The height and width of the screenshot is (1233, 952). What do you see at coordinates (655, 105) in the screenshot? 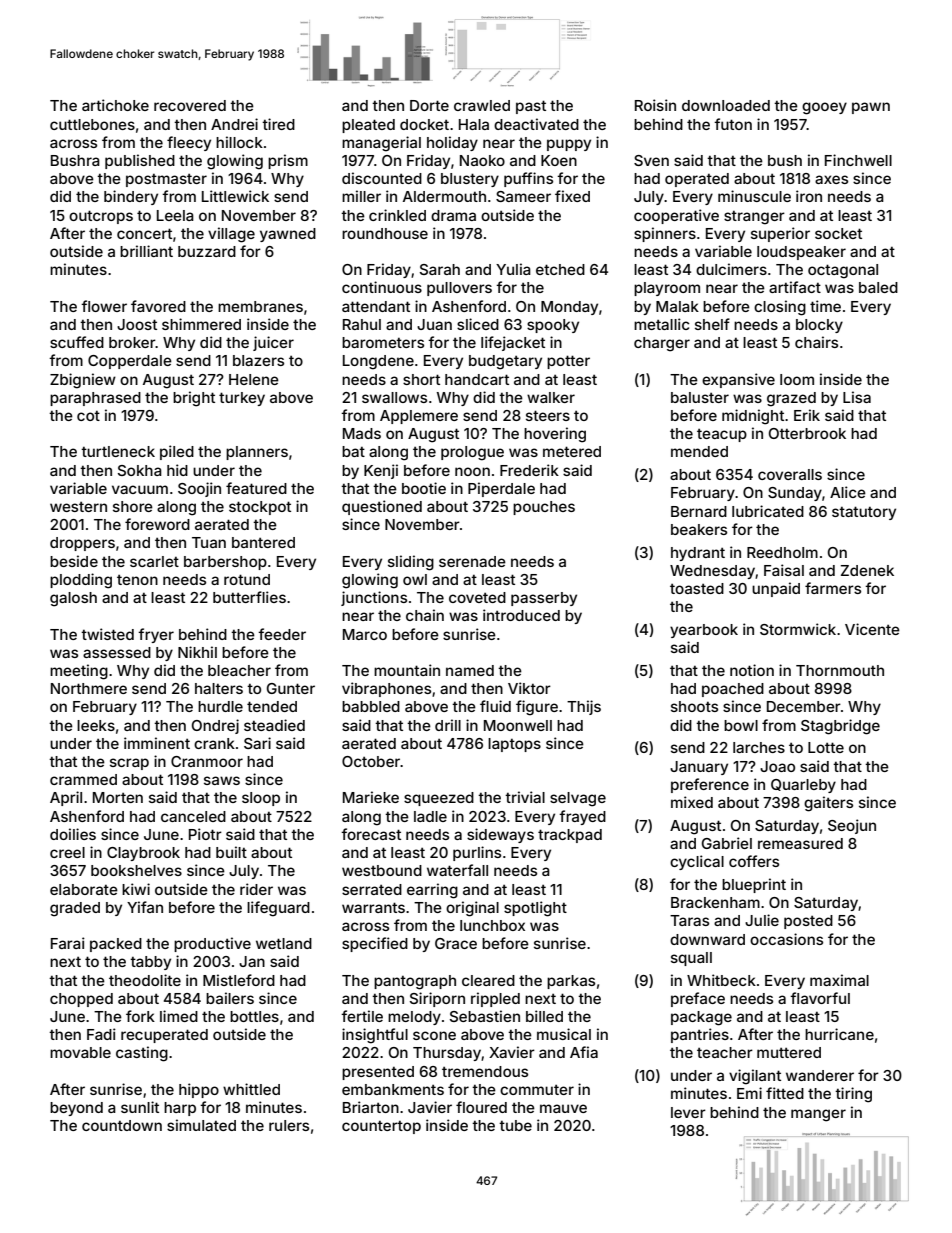
I see `Roisin` at bounding box center [655, 105].
